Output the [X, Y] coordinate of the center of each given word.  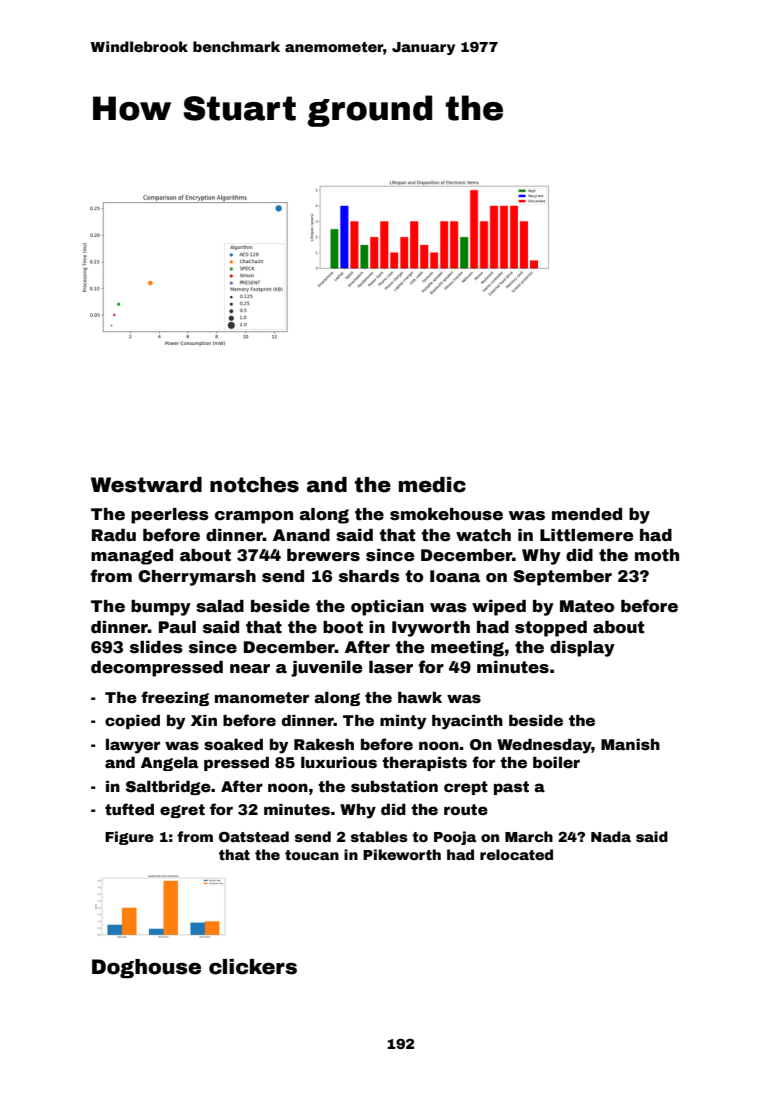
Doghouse [146, 968]
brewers [323, 555]
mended [587, 514]
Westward [146, 485]
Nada [611, 836]
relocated [516, 854]
